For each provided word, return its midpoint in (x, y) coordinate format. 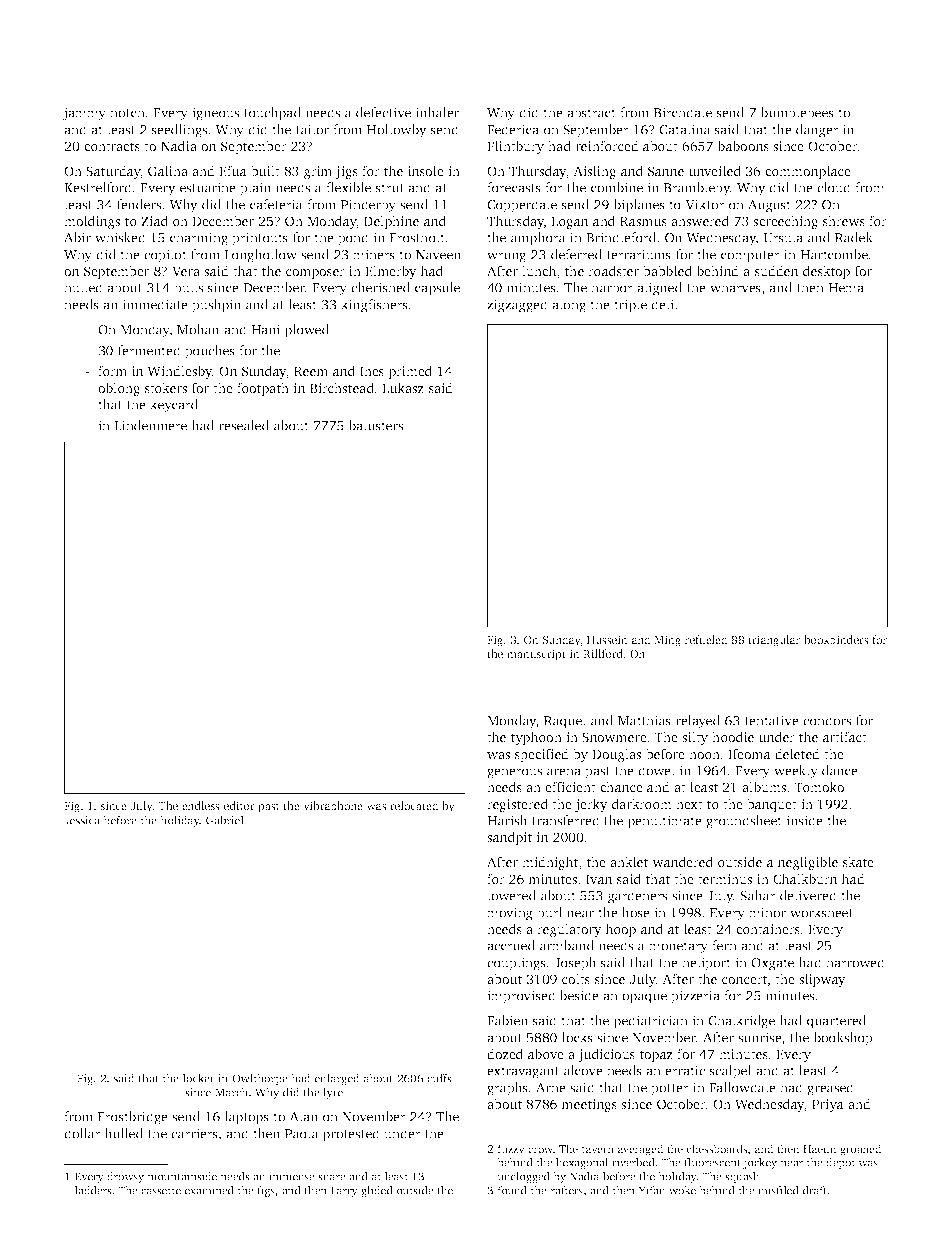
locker (199, 1078)
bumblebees (797, 112)
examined (209, 1190)
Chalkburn (805, 878)
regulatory (569, 930)
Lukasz (403, 387)
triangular (774, 641)
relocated (414, 805)
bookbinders (836, 639)
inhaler (437, 112)
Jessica (82, 820)
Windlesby (179, 372)
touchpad (272, 114)
